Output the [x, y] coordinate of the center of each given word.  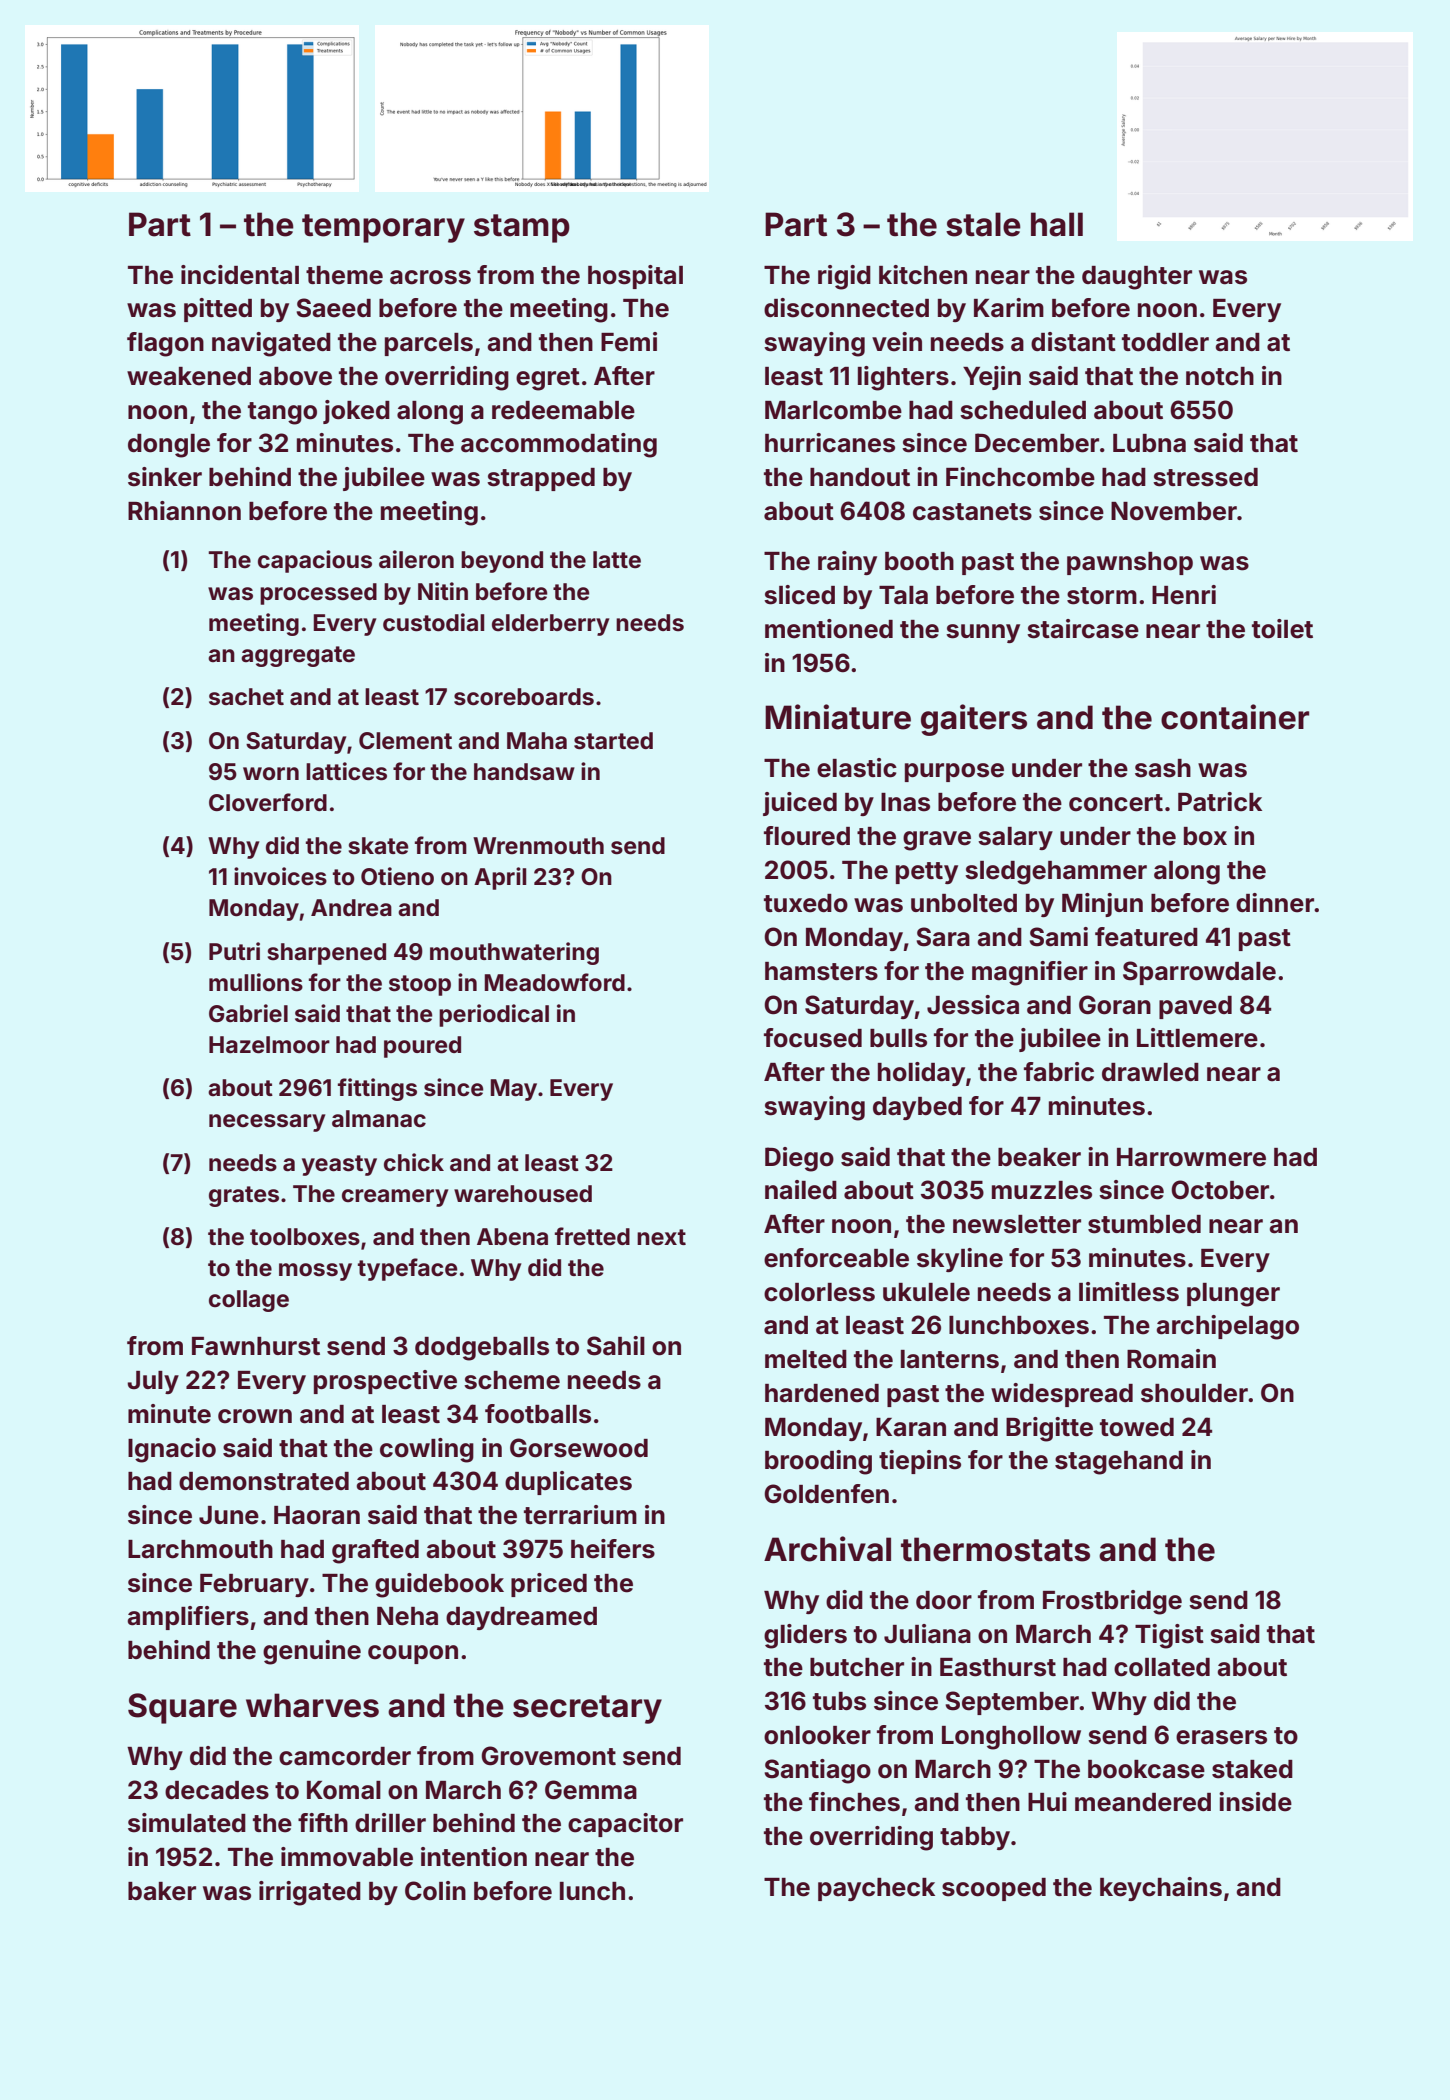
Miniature [838, 717]
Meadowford [554, 982]
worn [271, 773]
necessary [267, 1123]
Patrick [1220, 802]
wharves [312, 1705]
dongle [169, 446]
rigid [844, 277]
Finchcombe [1020, 477]
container [1235, 717]
